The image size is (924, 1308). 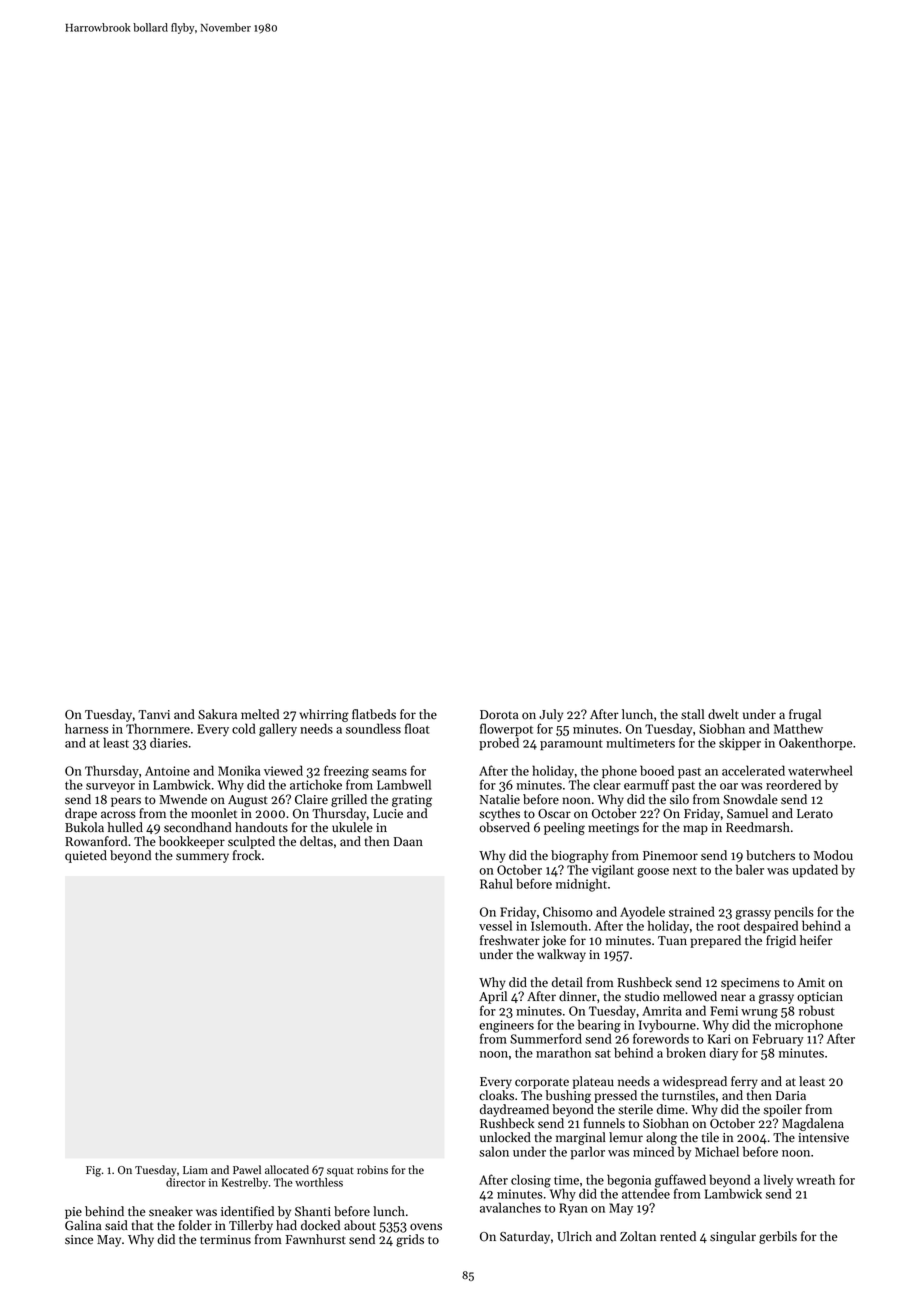 What do you see at coordinates (417, 728) in the image?
I see `float` at bounding box center [417, 728].
